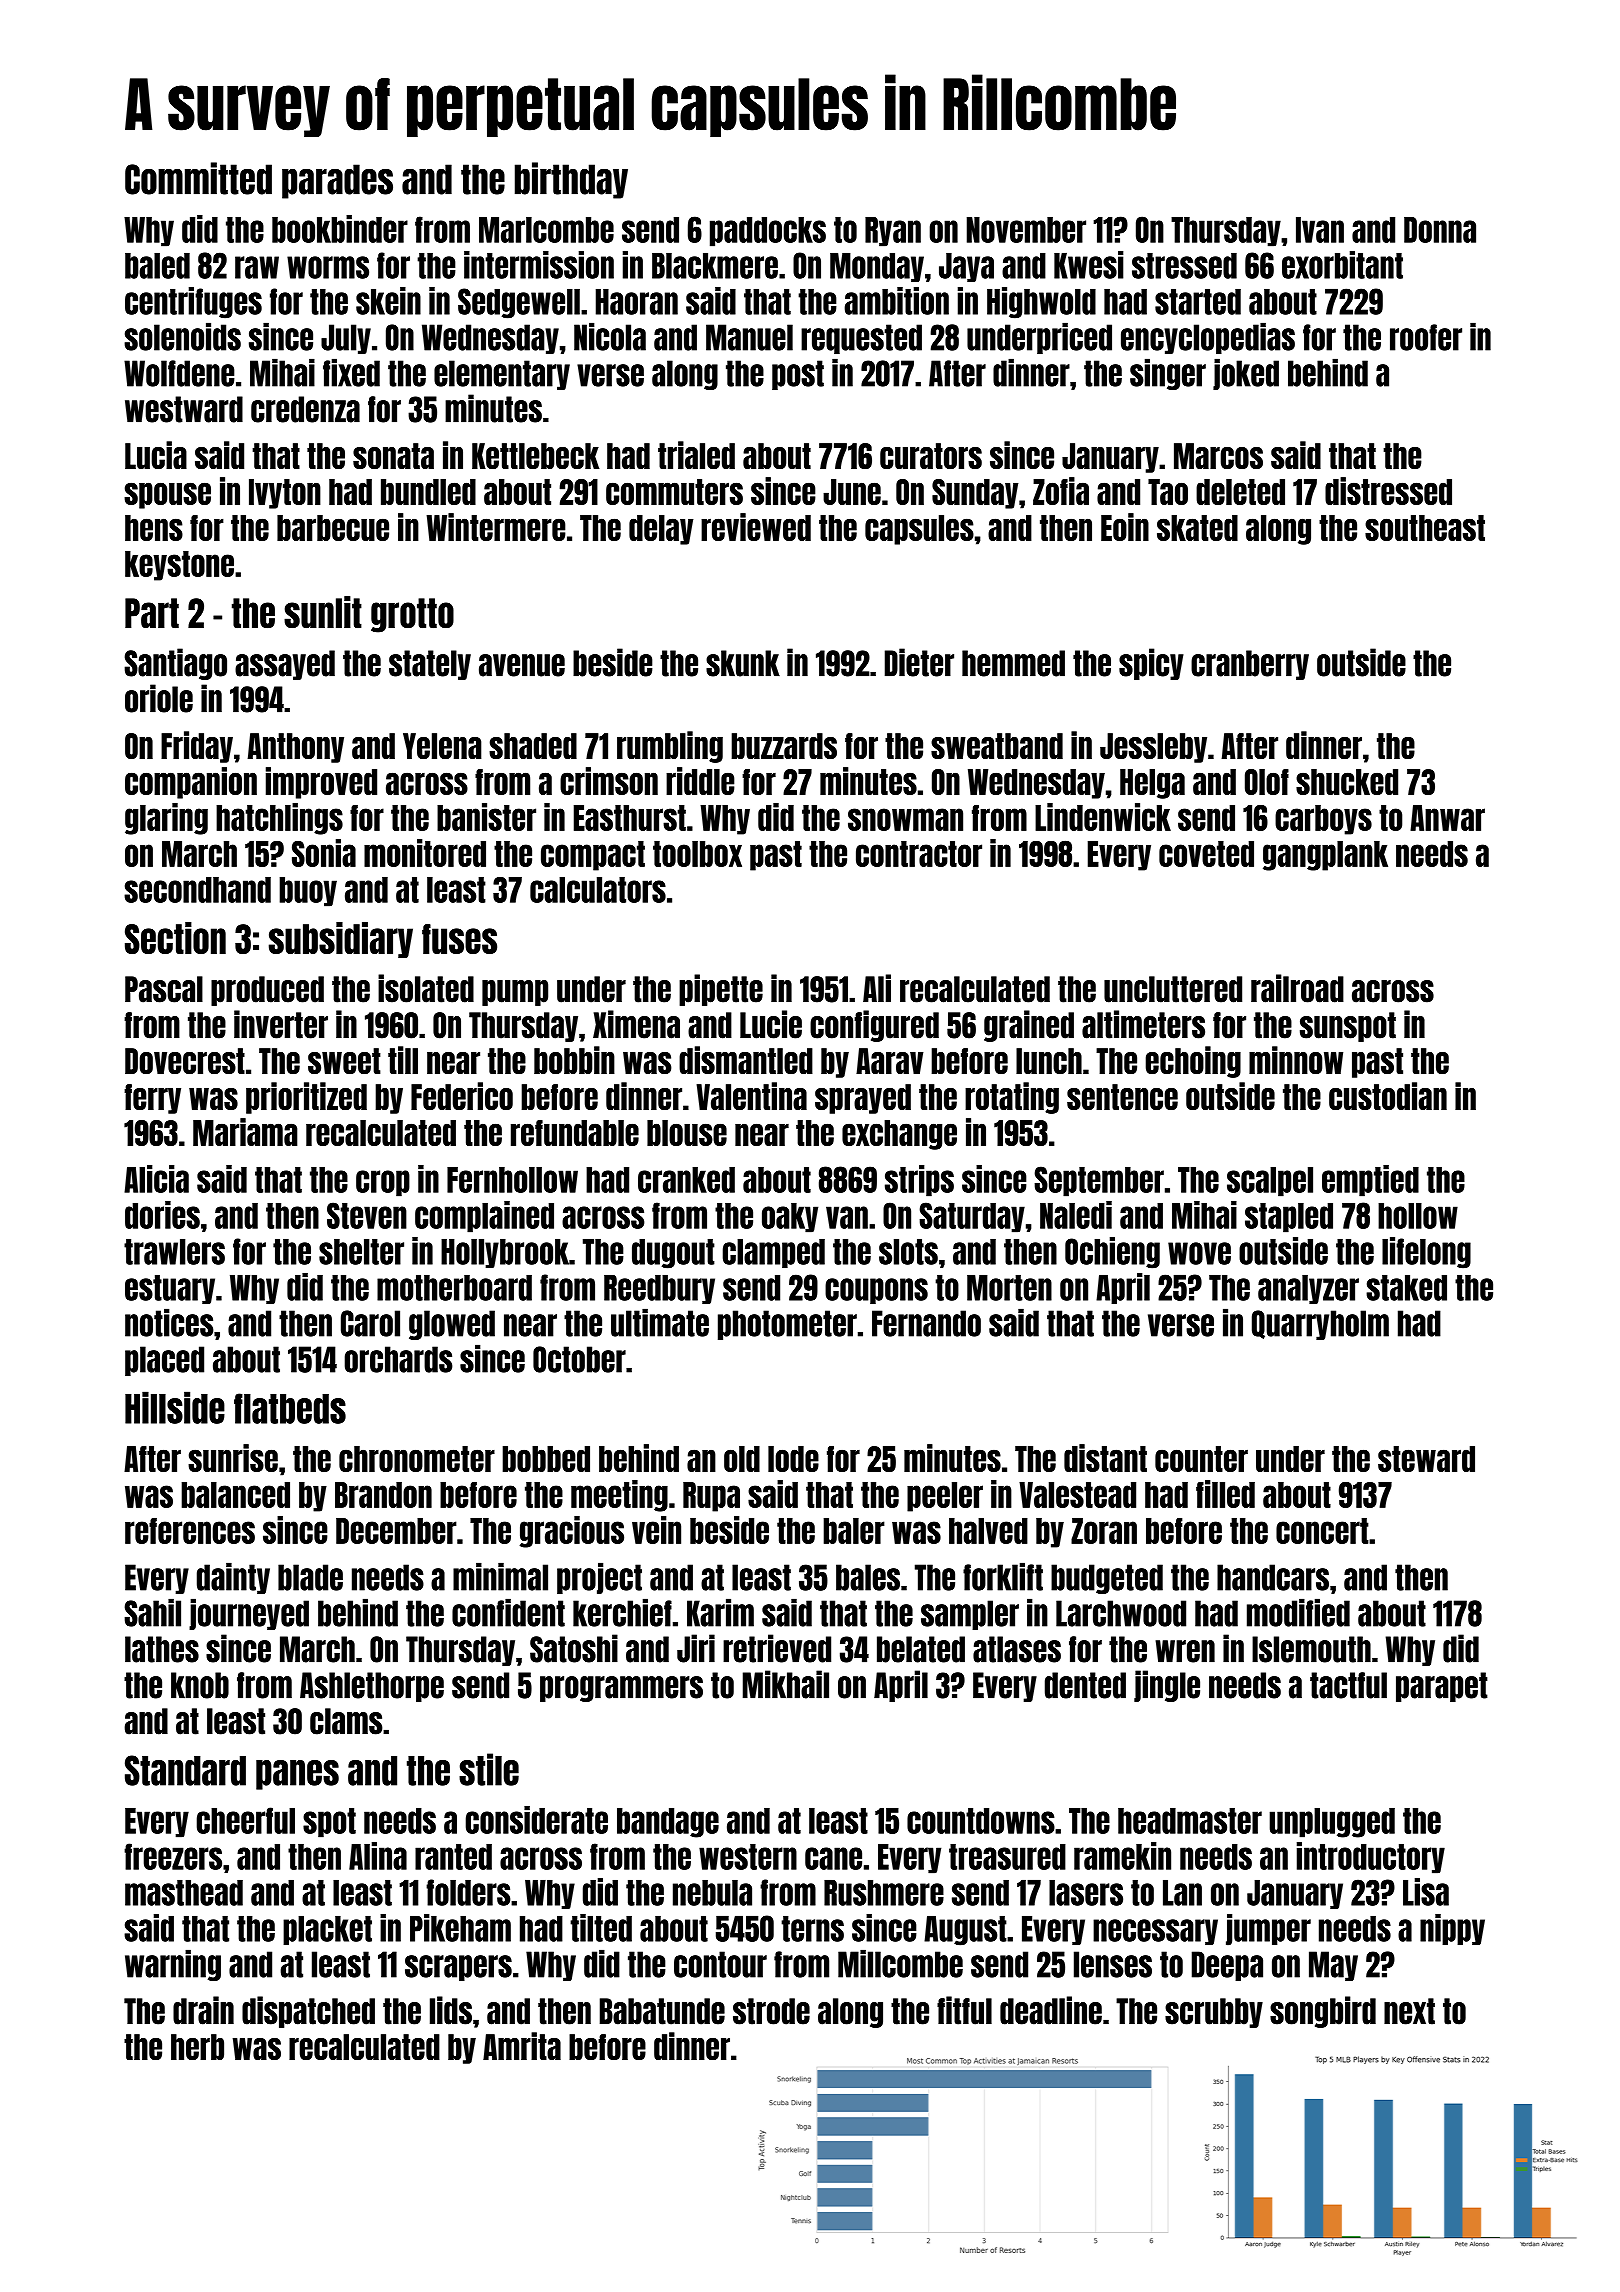 This page has height=2292, width=1620. What do you see at coordinates (1409, 2011) in the page?
I see `next` at bounding box center [1409, 2011].
